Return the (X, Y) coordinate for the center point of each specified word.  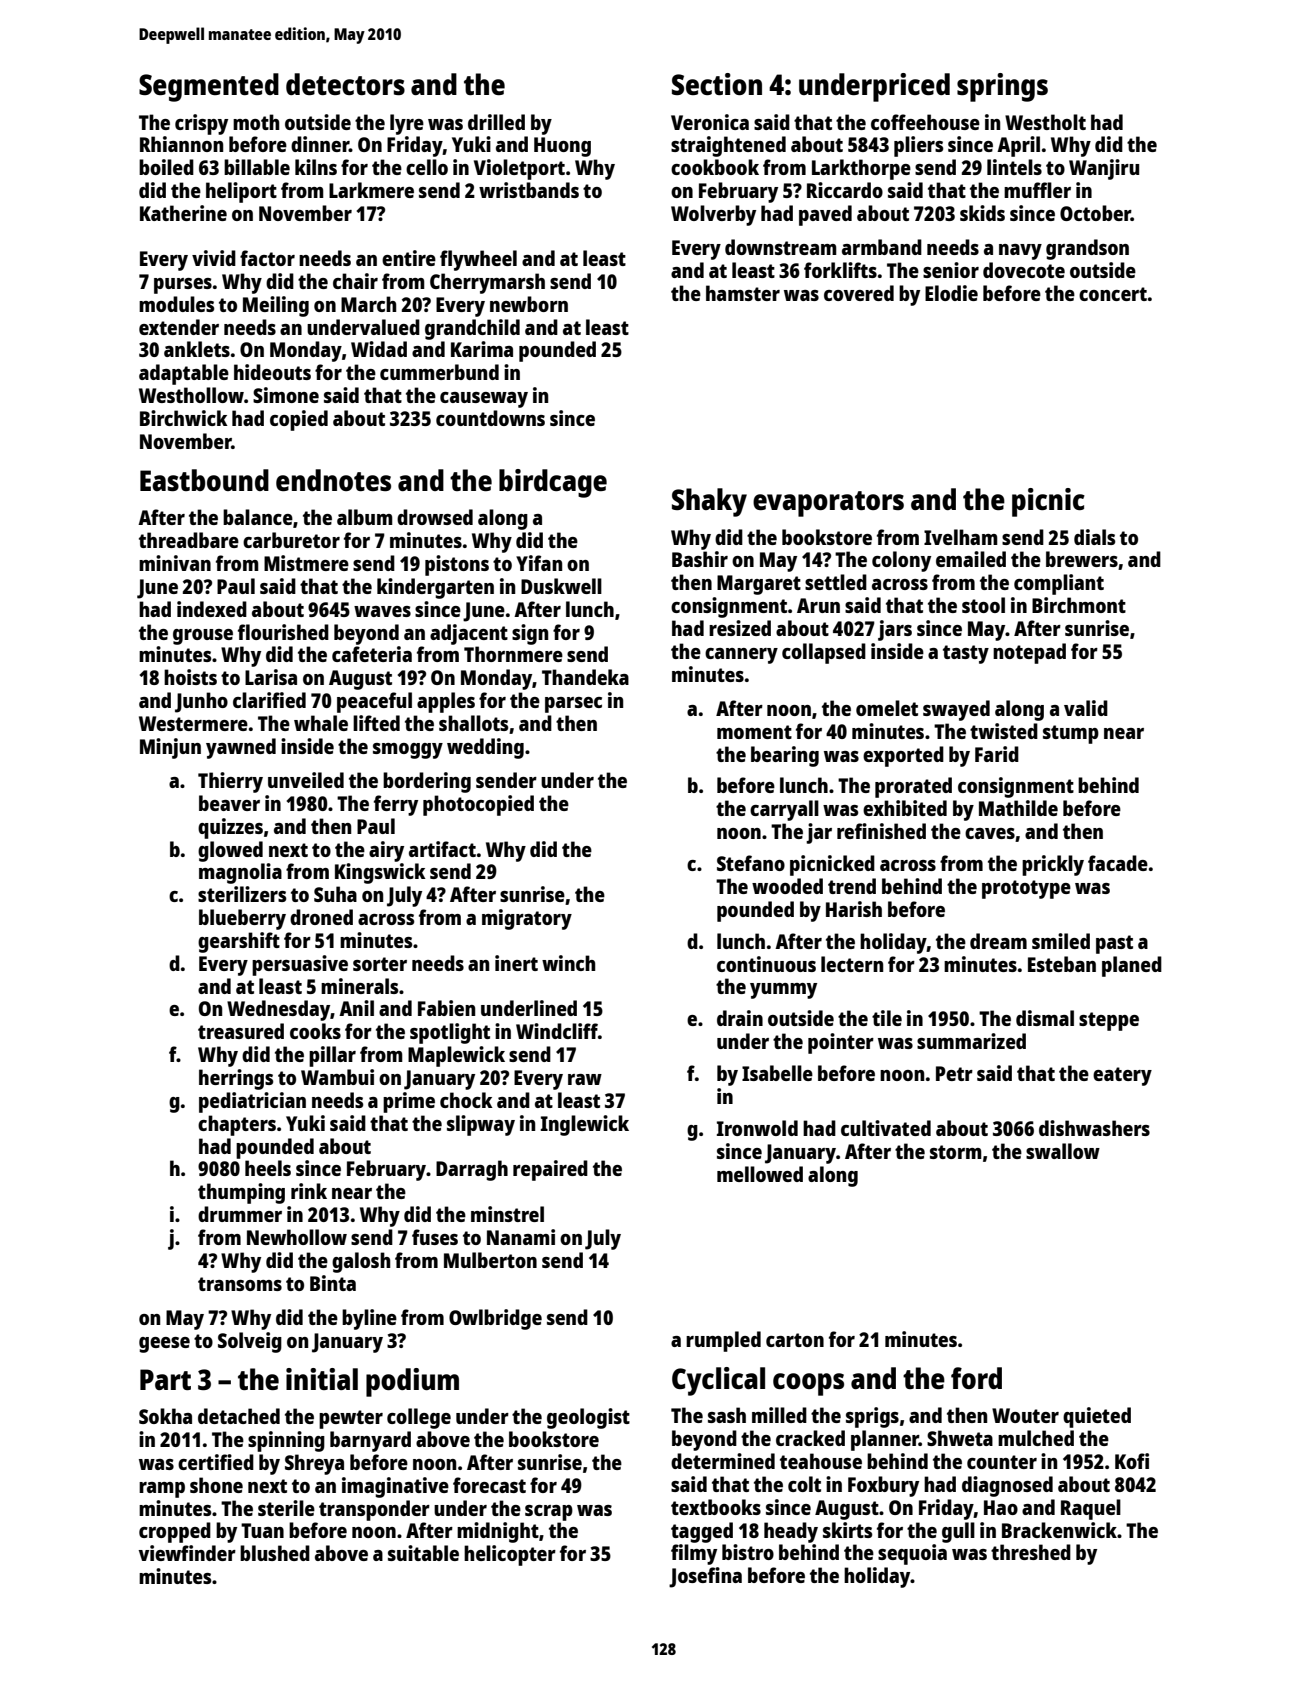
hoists (190, 677)
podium (412, 1382)
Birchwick (184, 418)
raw (585, 1079)
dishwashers (1094, 1128)
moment (754, 732)
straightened (728, 146)
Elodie (951, 293)
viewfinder (187, 1553)
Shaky (709, 502)
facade (1118, 863)
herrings (236, 1079)
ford (976, 1378)
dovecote (1024, 270)
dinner (320, 144)
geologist (588, 1418)
